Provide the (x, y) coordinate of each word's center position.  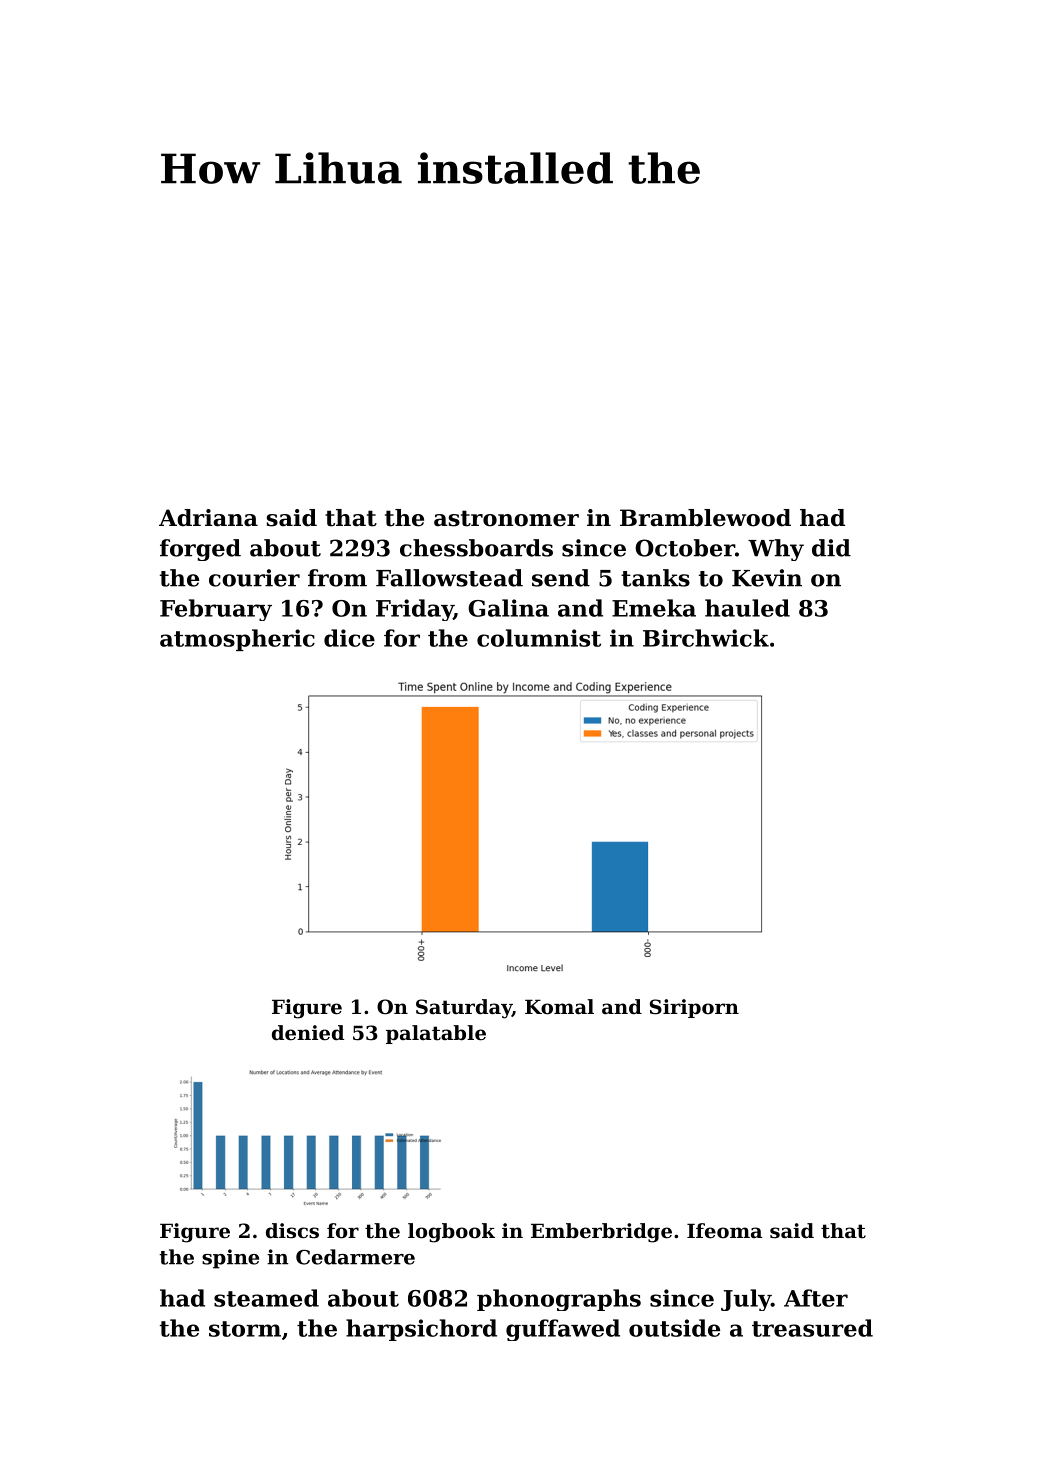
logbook (451, 1233)
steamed (266, 1298)
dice (349, 638)
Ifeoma (724, 1231)
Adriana (208, 518)
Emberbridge (601, 1233)
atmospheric (237, 640)
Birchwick (706, 638)
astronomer (506, 518)
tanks (655, 578)
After (816, 1298)
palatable (436, 1034)
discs (292, 1231)
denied (308, 1033)
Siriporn (694, 1008)
